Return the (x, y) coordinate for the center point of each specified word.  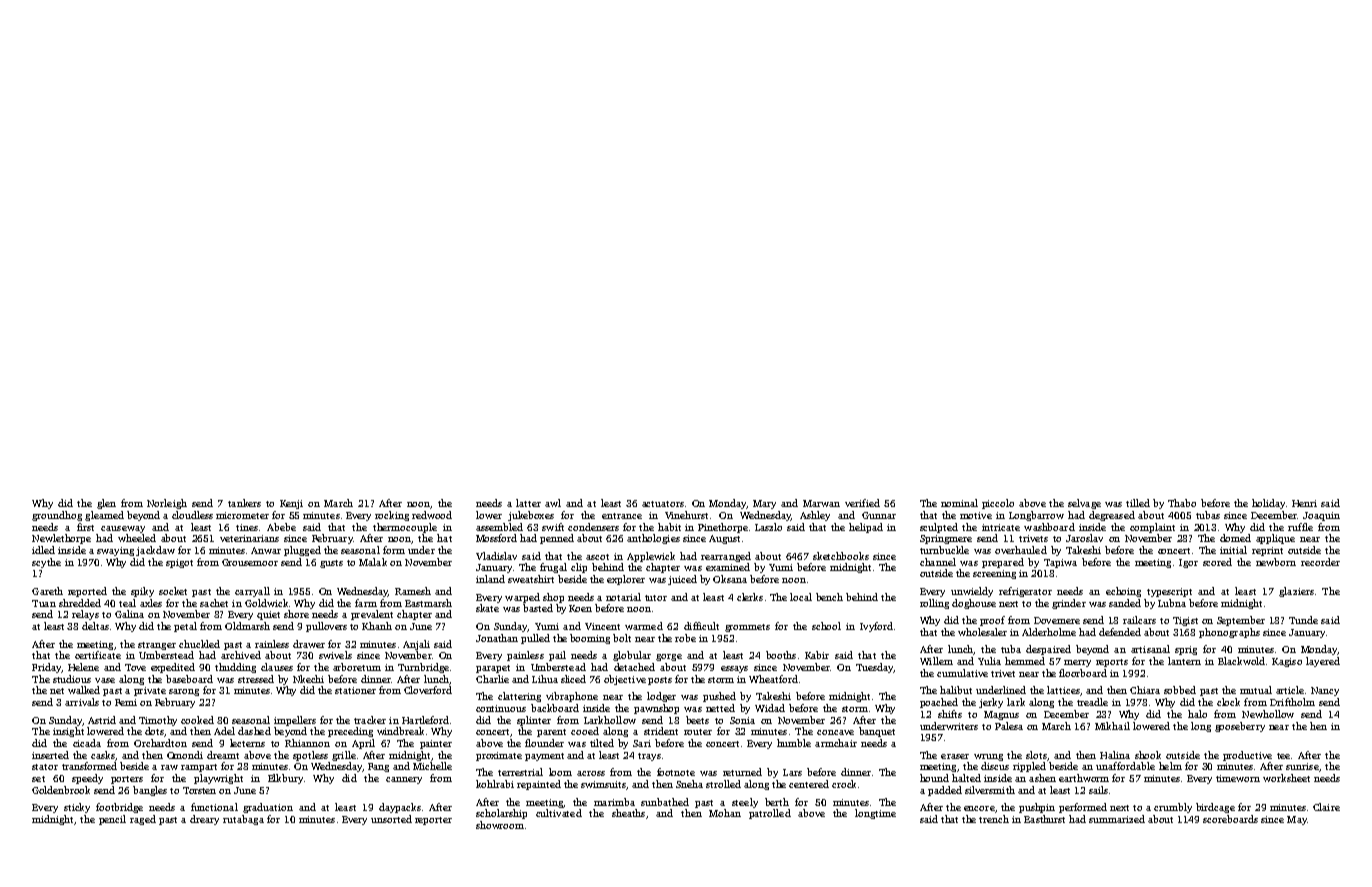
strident (661, 731)
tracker (370, 720)
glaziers (1296, 592)
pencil (112, 820)
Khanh (377, 626)
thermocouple (405, 528)
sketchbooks (841, 556)
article (1290, 690)
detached (634, 667)
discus (995, 766)
